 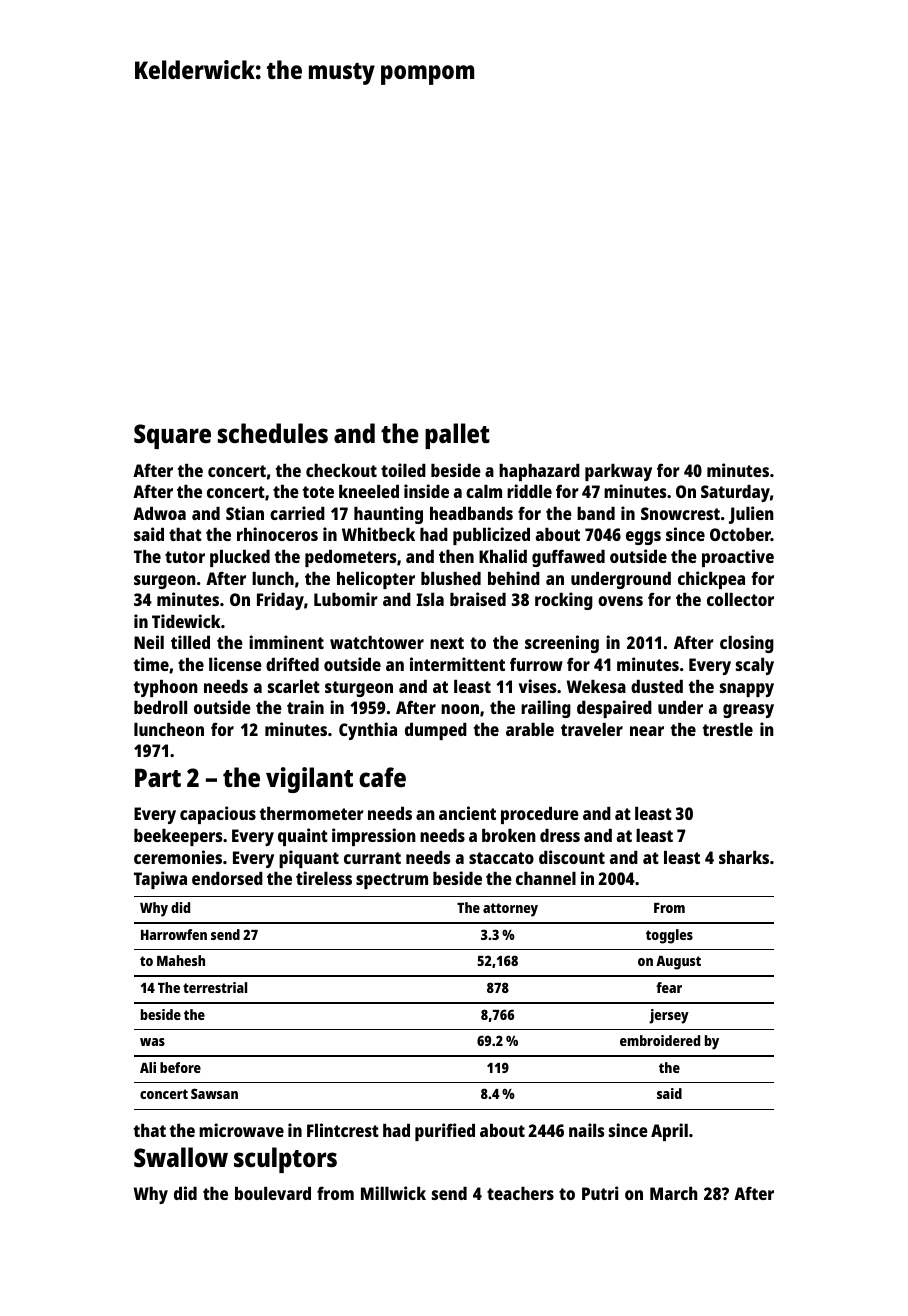 I want to click on Adwoa, so click(x=159, y=513).
